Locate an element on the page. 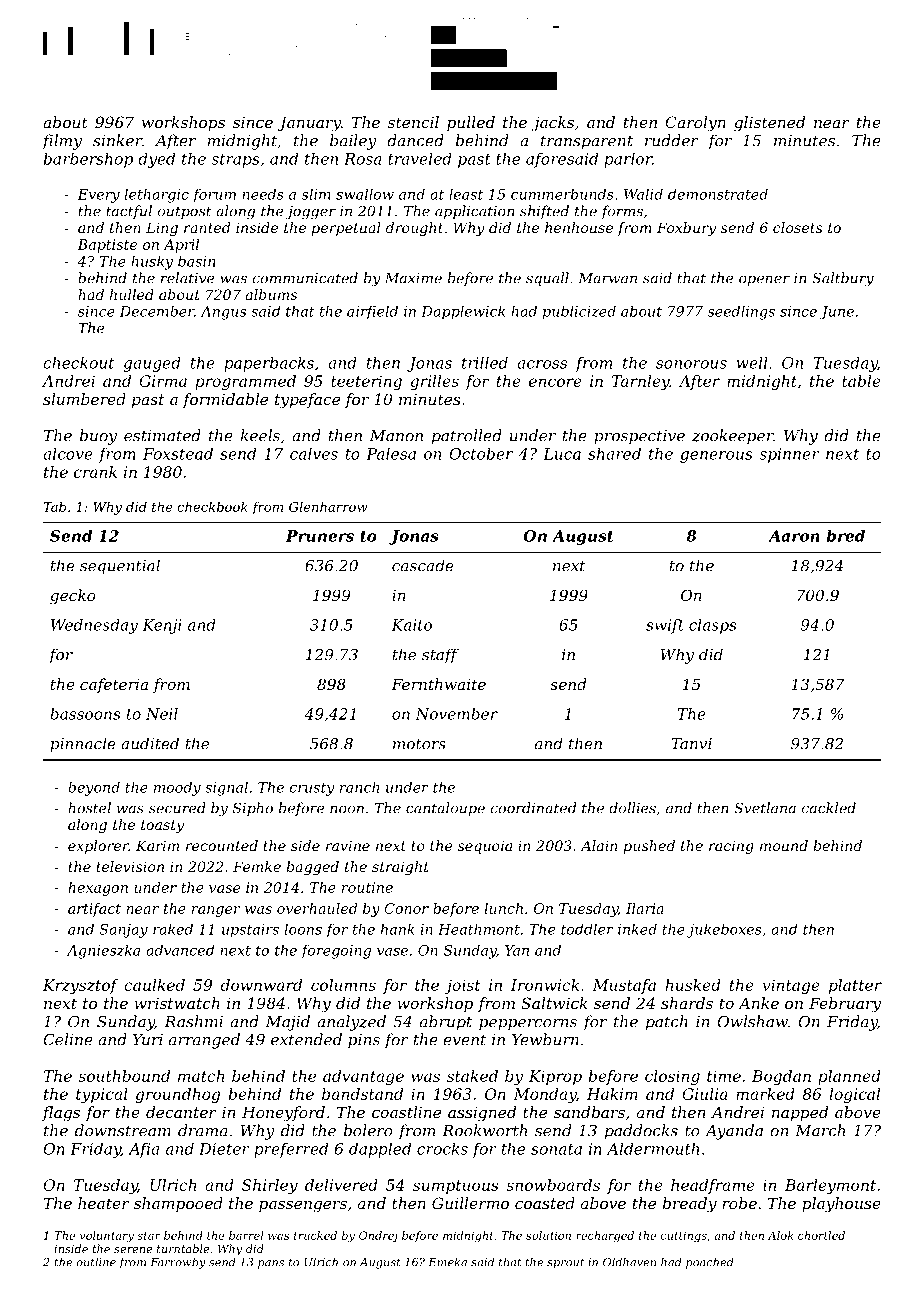 This page has width=924, height=1308. Saltbury is located at coordinates (843, 279).
